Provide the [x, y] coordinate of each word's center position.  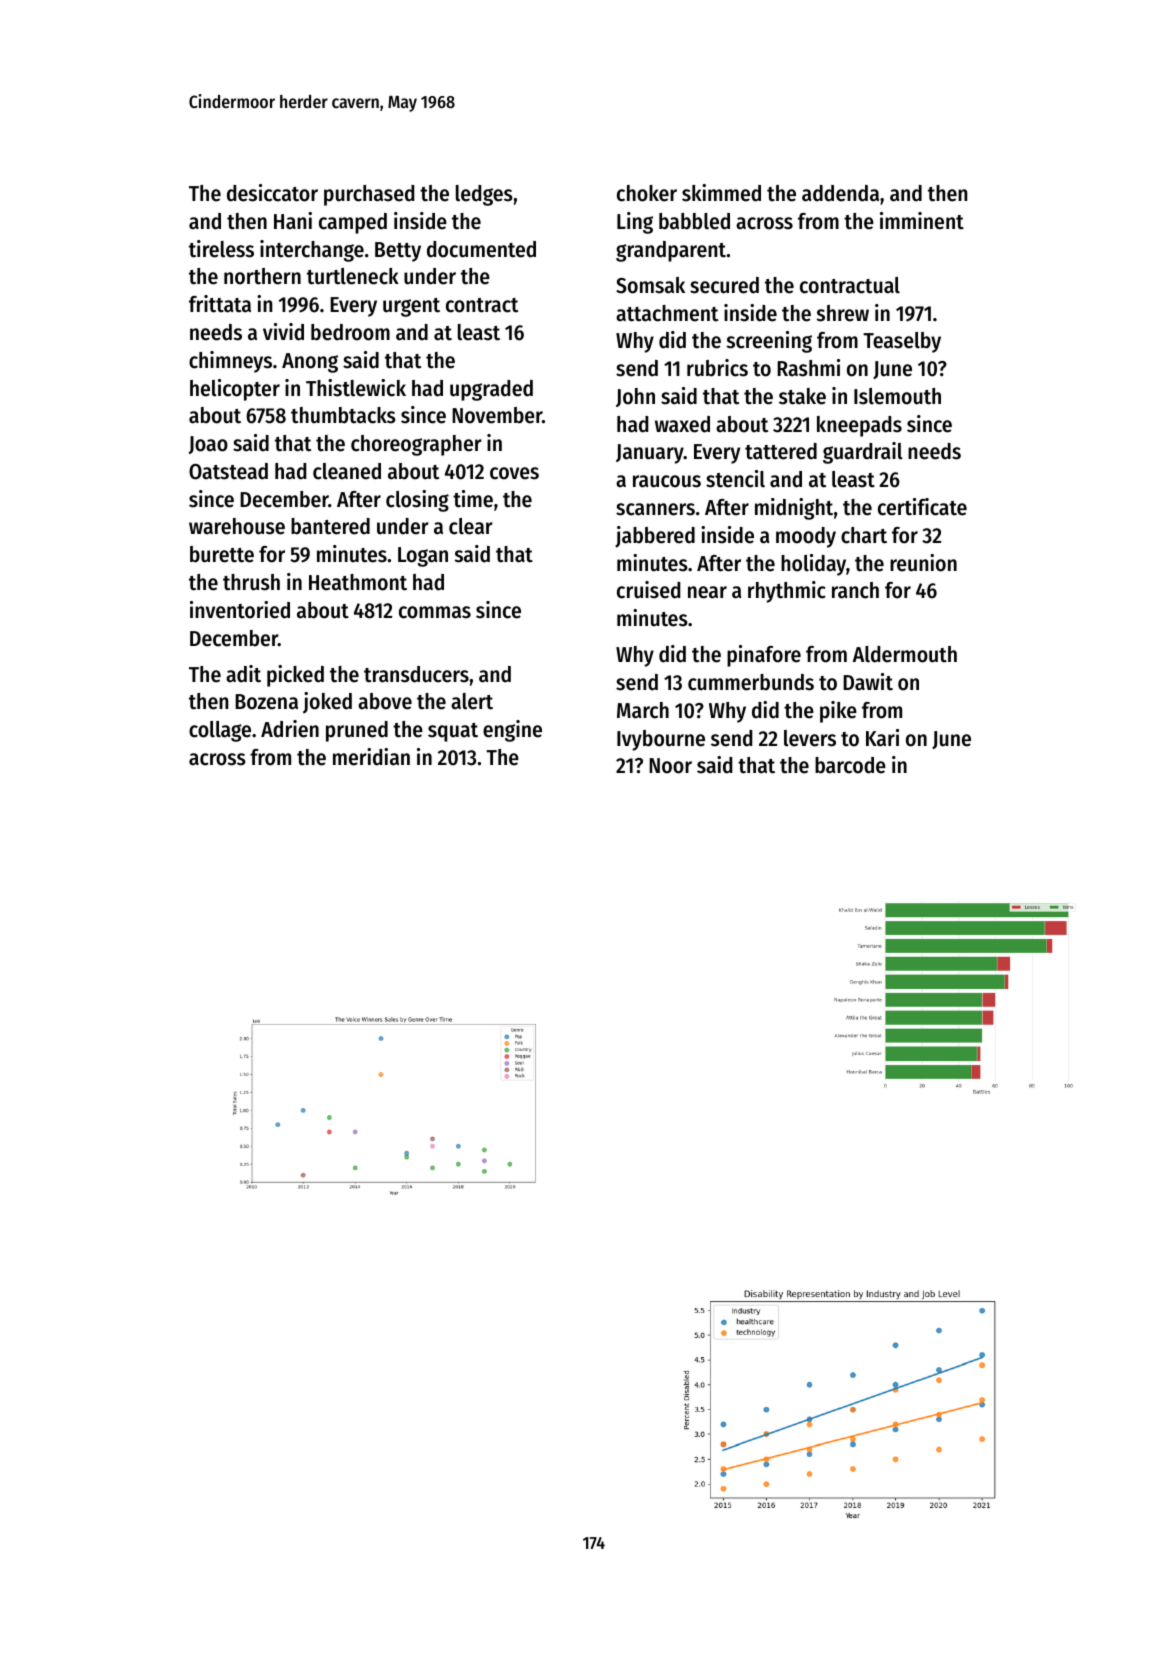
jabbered [655, 537]
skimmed [721, 193]
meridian [371, 757]
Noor [670, 766]
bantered [330, 526]
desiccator [272, 193]
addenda [840, 193]
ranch [855, 590]
